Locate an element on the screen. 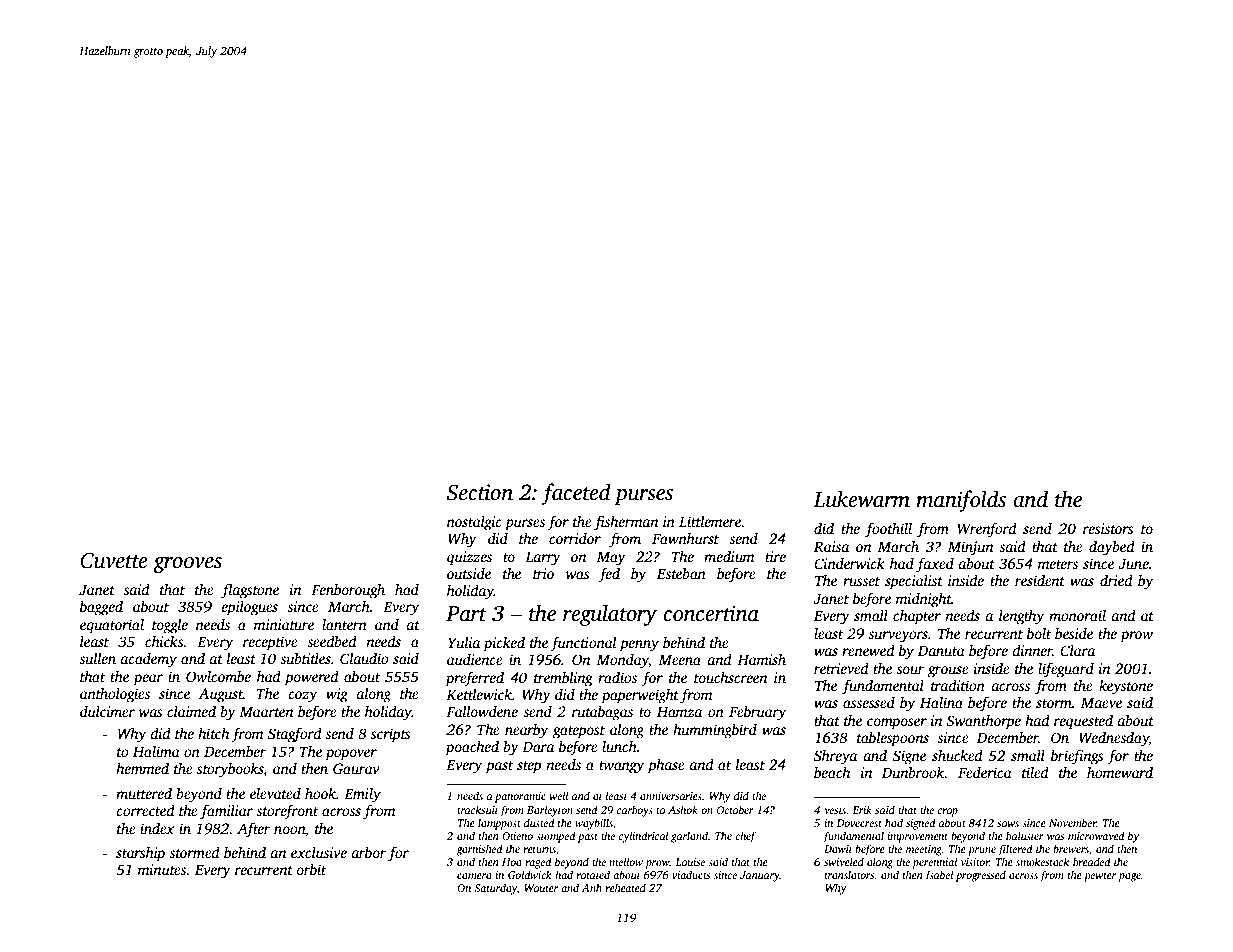 The height and width of the screenshot is (952, 1233). receptive is located at coordinates (270, 643).
